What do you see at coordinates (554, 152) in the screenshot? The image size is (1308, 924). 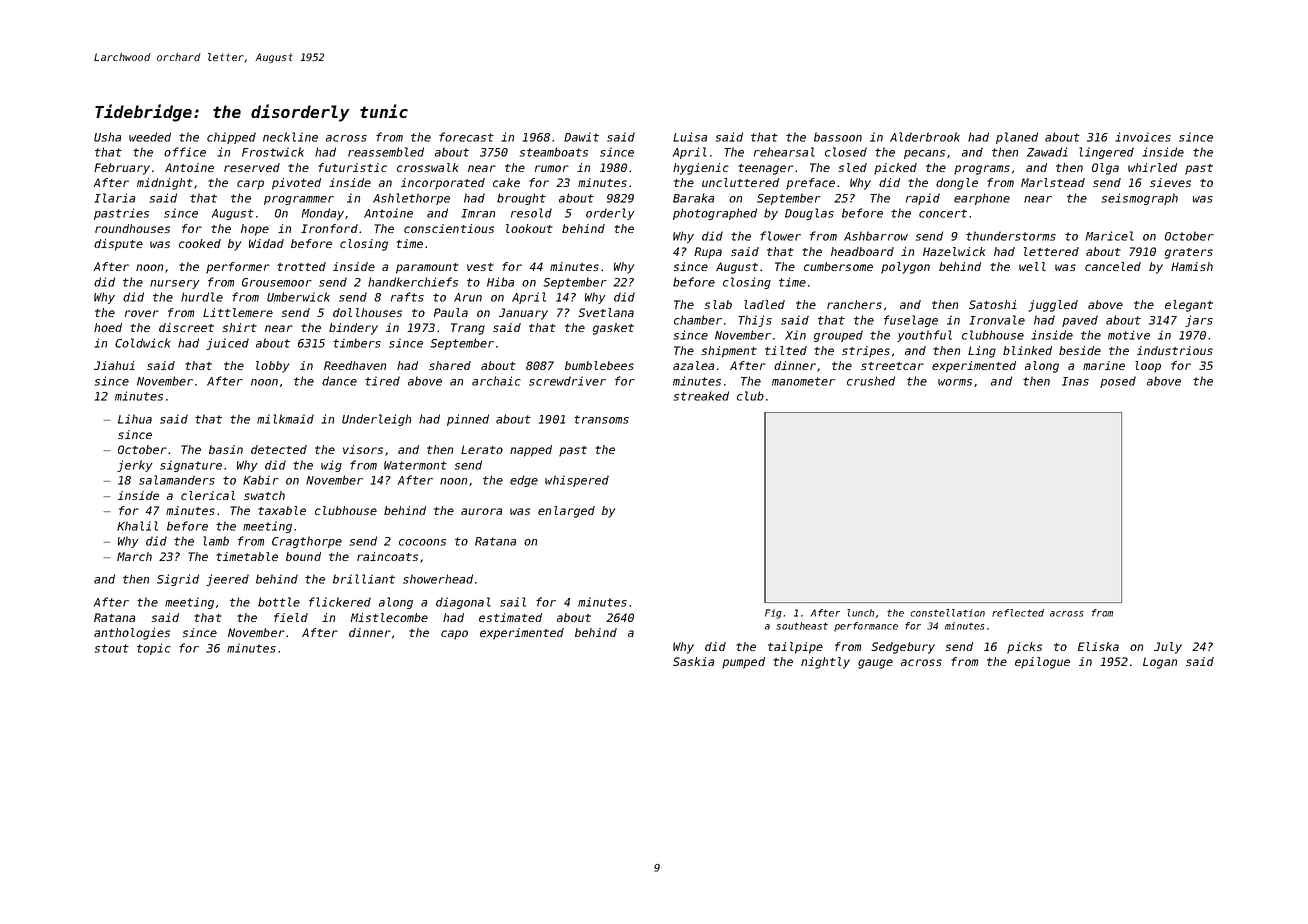 I see `steamboats` at bounding box center [554, 152].
